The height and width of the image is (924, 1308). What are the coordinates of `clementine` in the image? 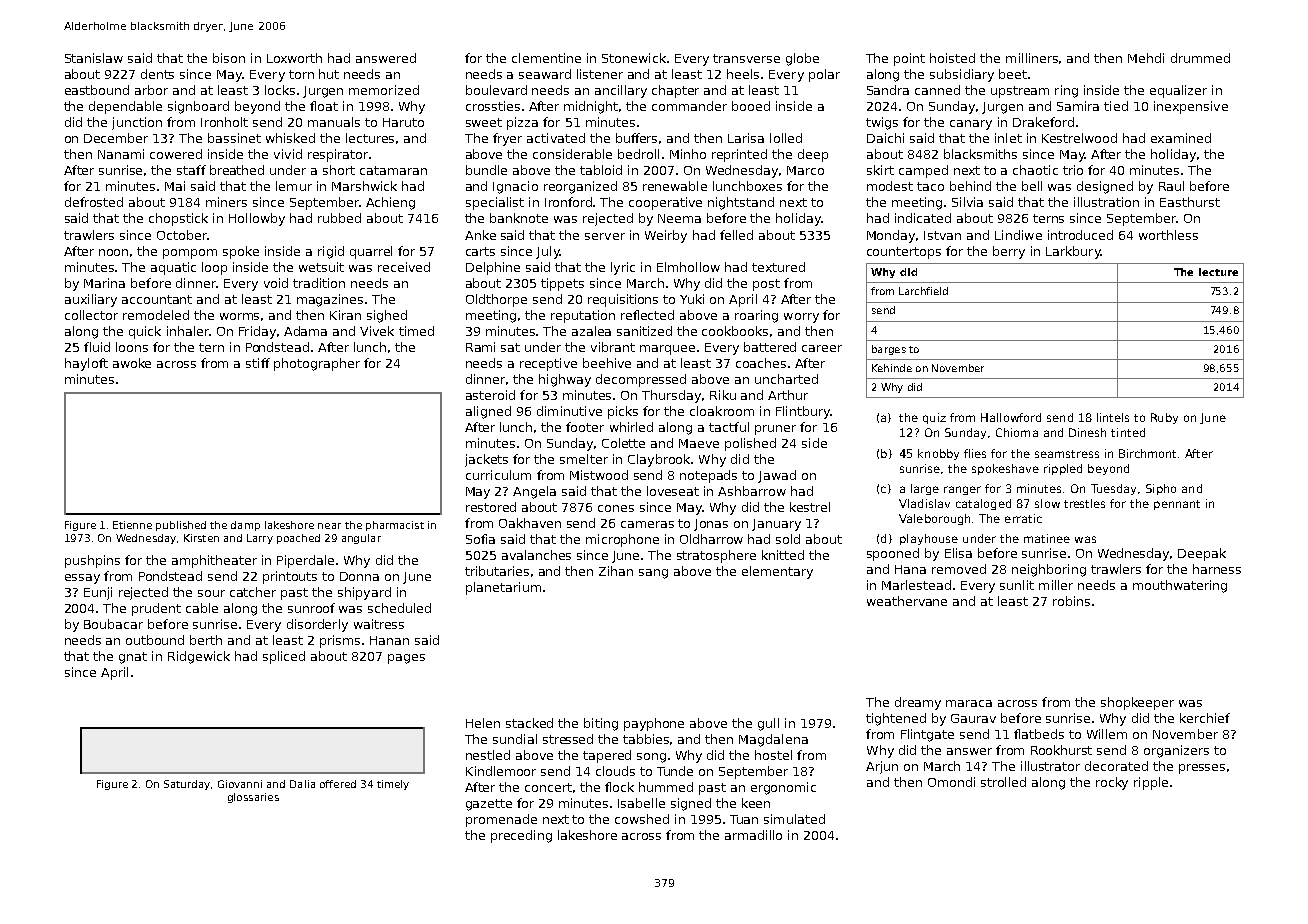 It's located at (546, 58).
